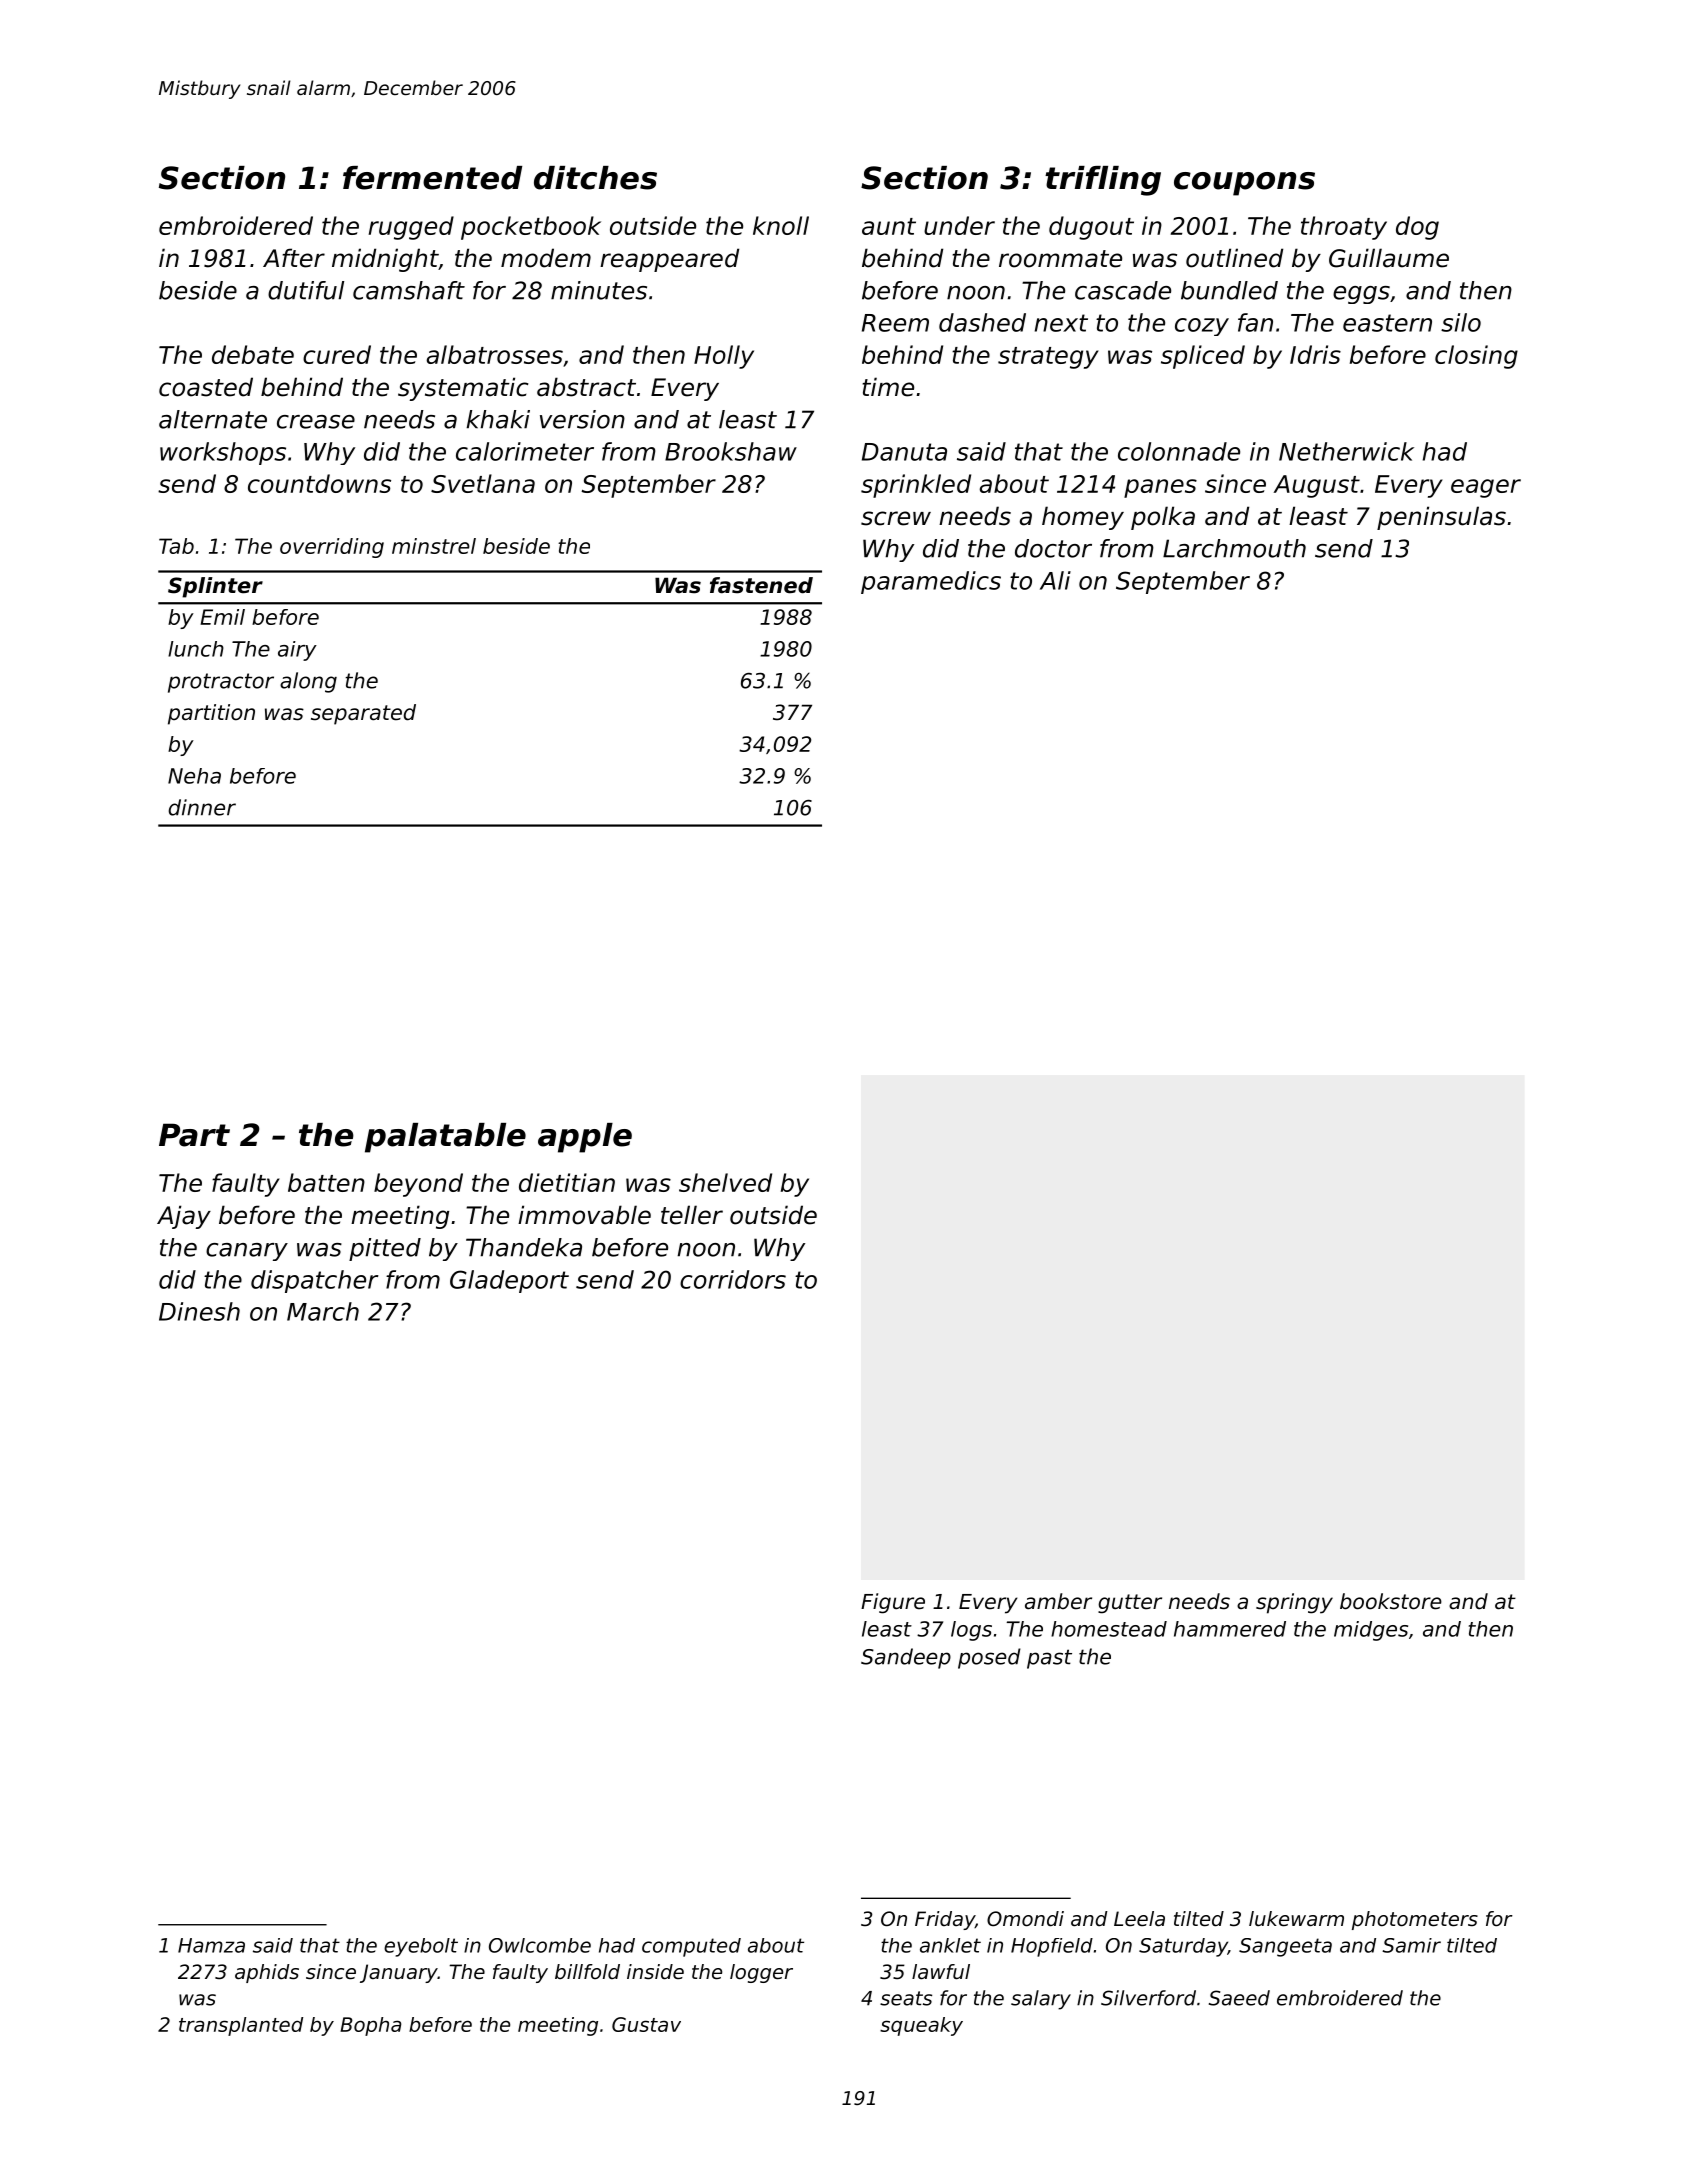 Image resolution: width=1683 pixels, height=2178 pixels. I want to click on aunt, so click(889, 226).
